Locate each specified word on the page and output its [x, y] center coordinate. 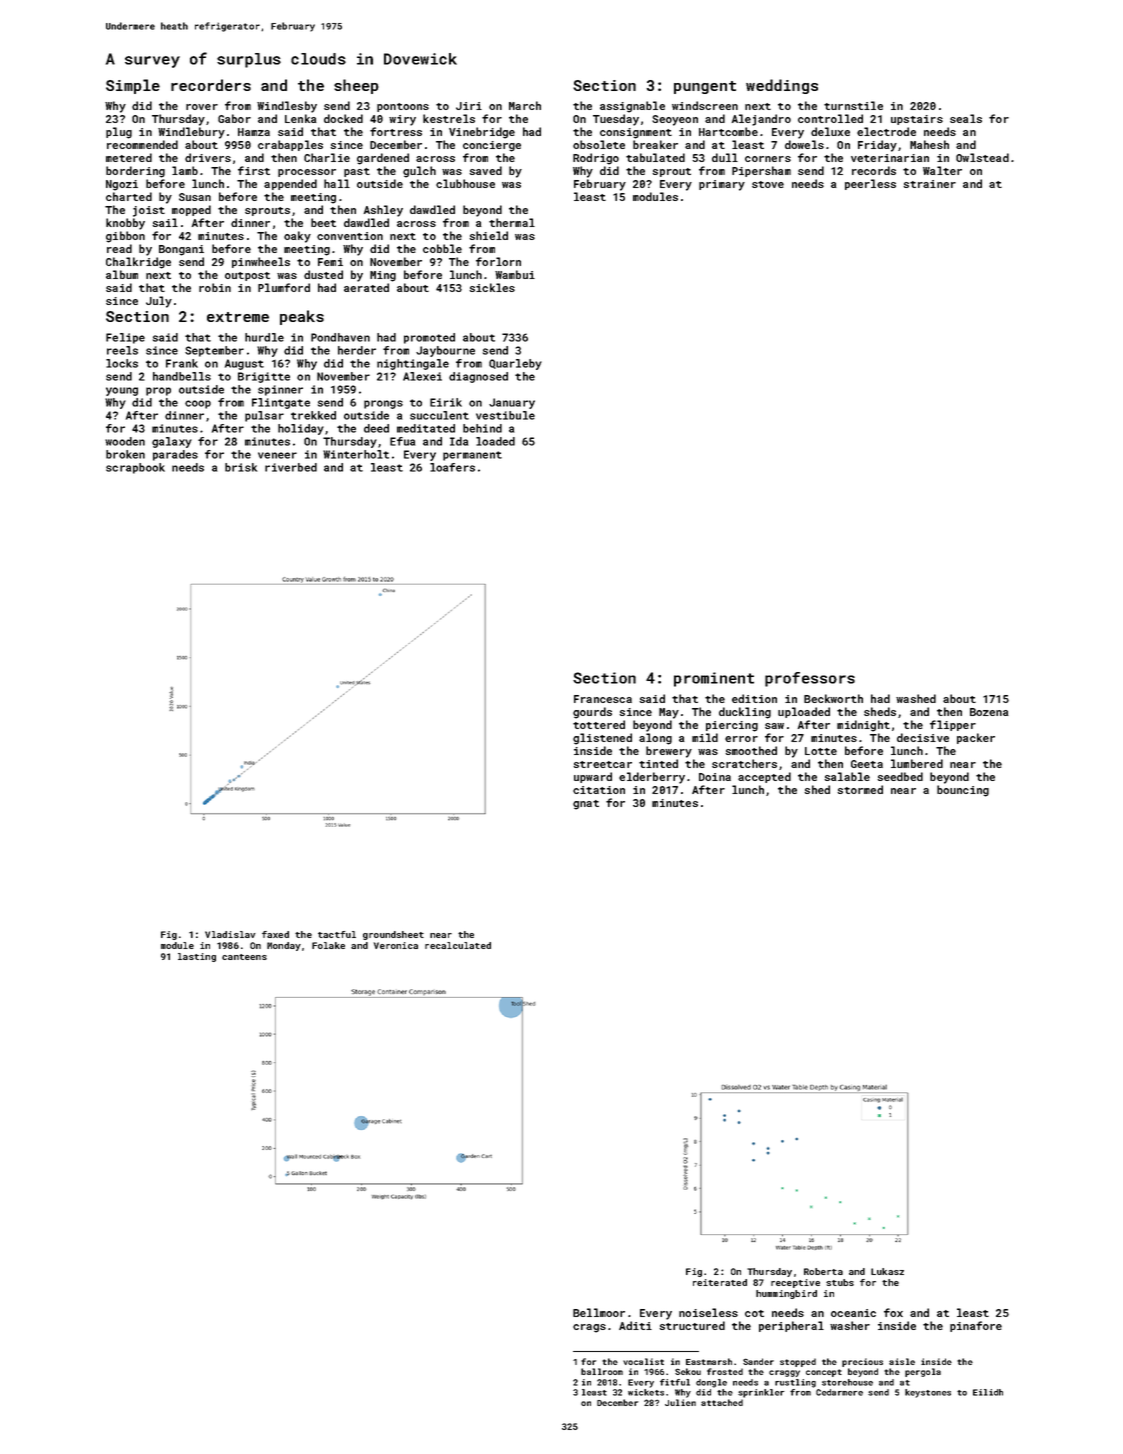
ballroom [602, 1371]
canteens [244, 957]
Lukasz [887, 1271]
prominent [714, 679]
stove [768, 184]
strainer [929, 184]
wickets [646, 1392]
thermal [512, 222]
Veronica [396, 945]
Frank [182, 363]
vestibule [505, 415]
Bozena [989, 712]
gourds [592, 713]
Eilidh [988, 1392]
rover [202, 107]
